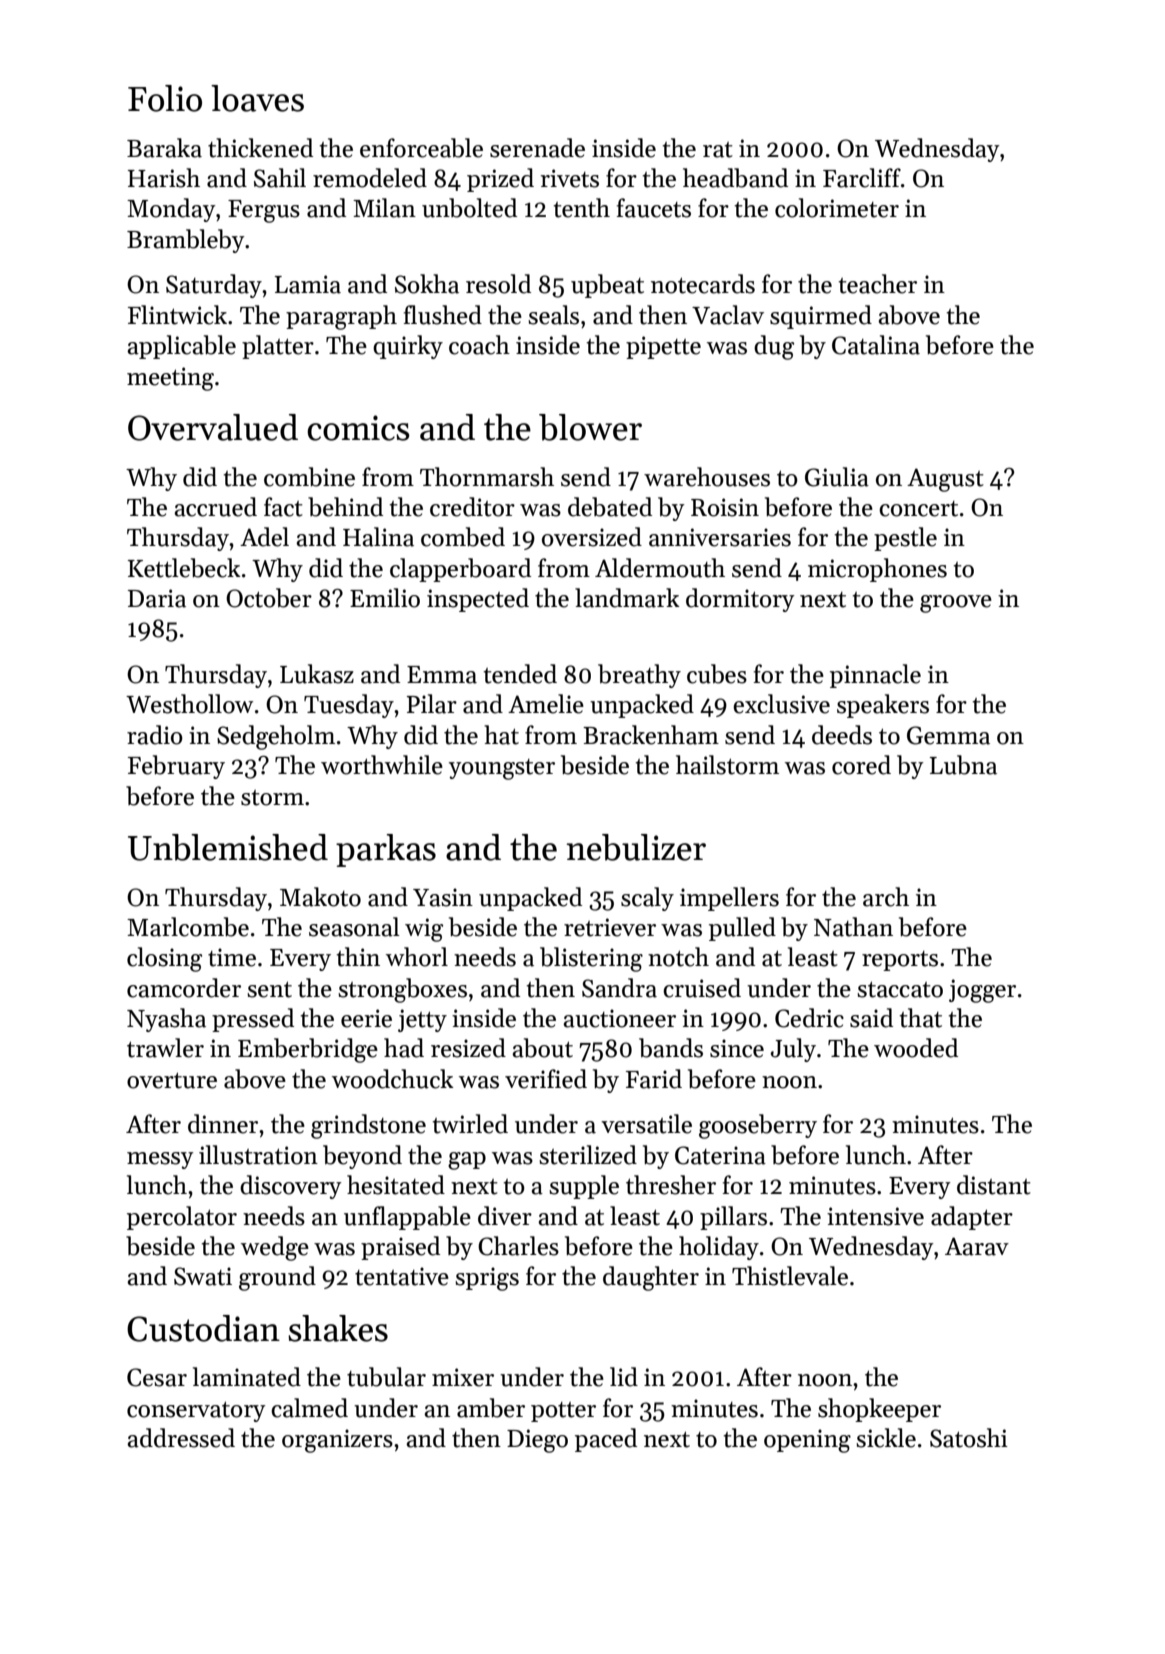 The width and height of the screenshot is (1165, 1654). Describe the element at coordinates (671, 1048) in the screenshot. I see `bands` at that location.
